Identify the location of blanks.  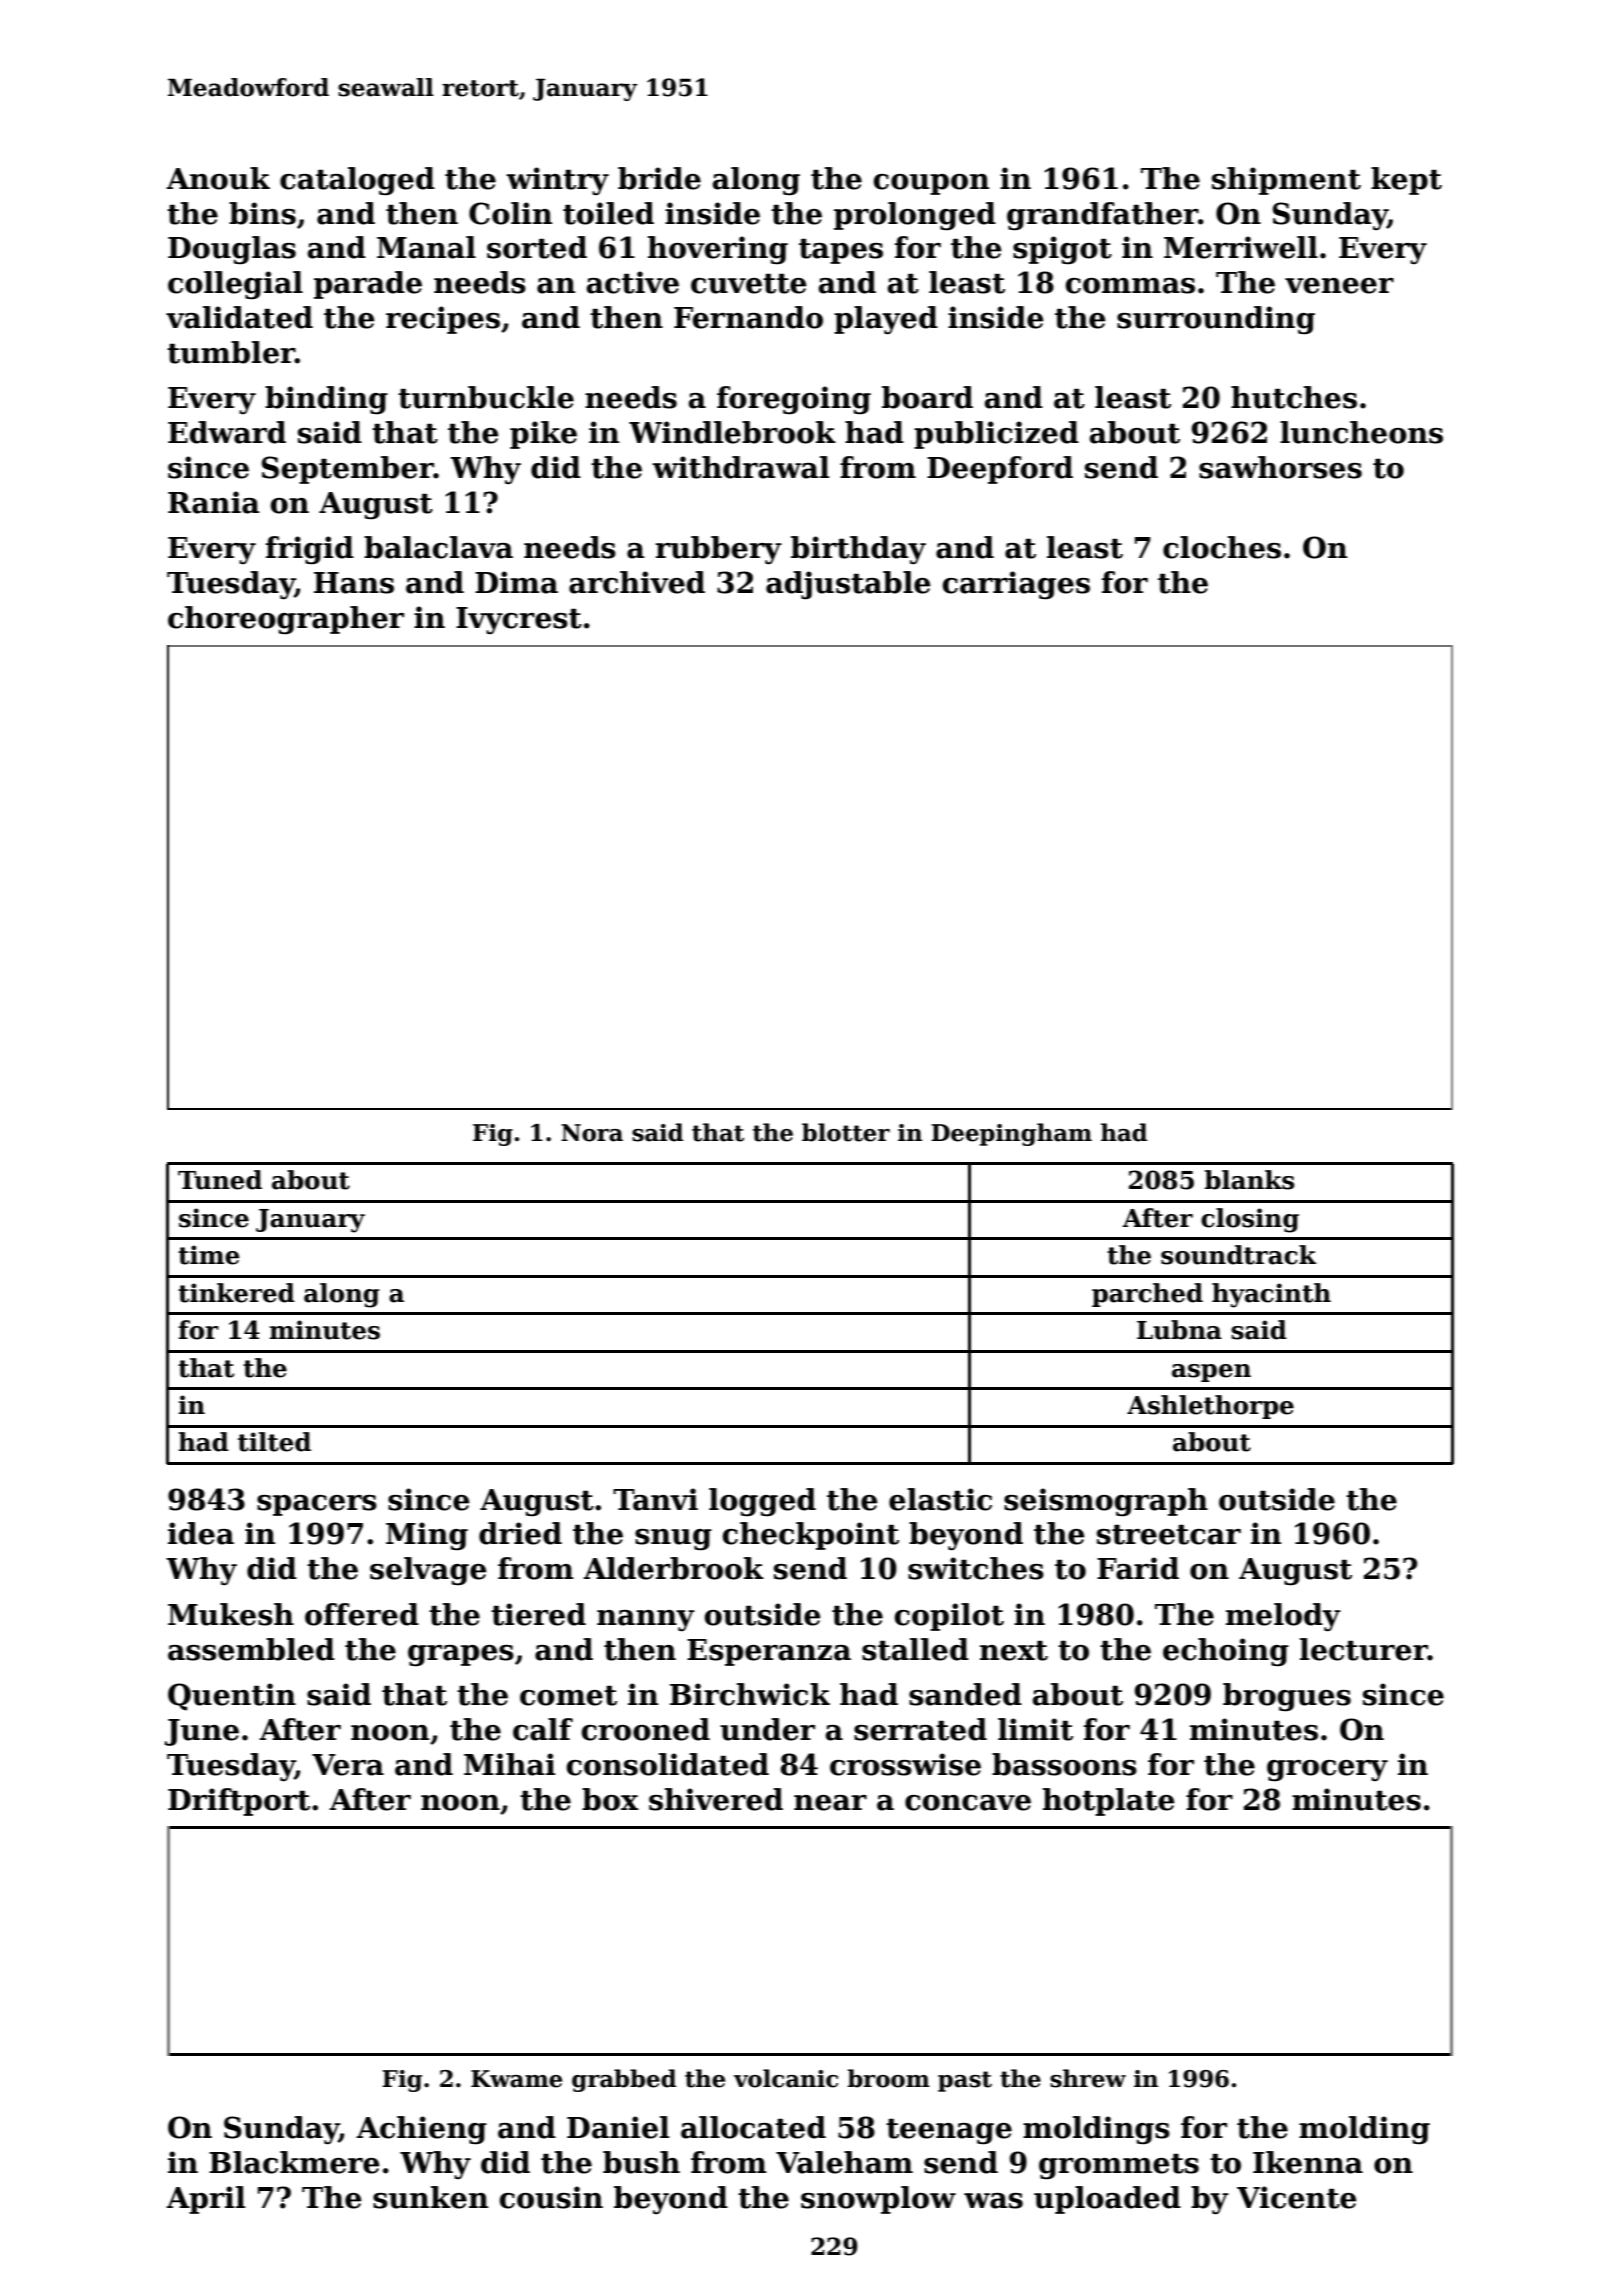
(1249, 1180).
